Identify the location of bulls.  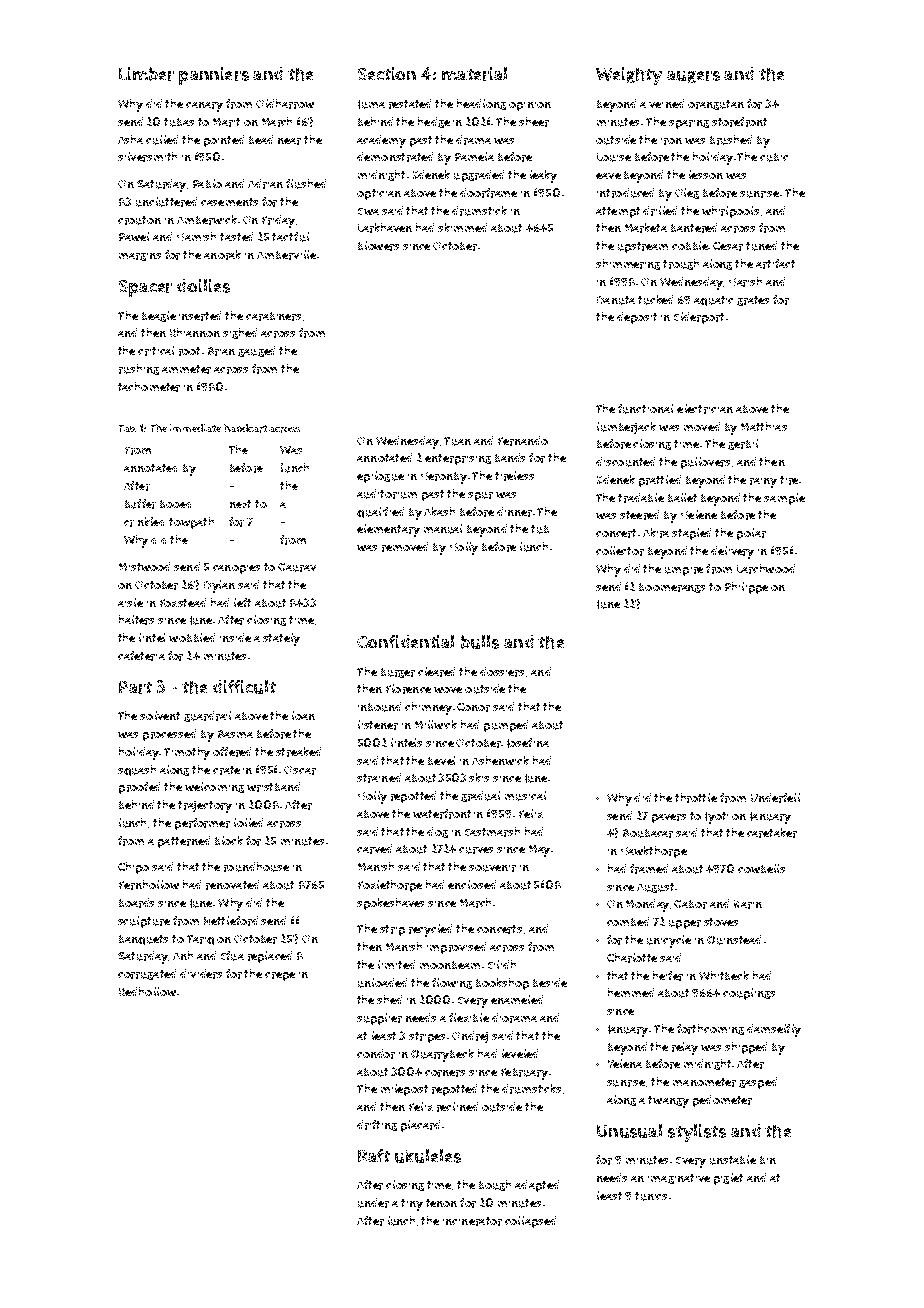
(480, 642).
